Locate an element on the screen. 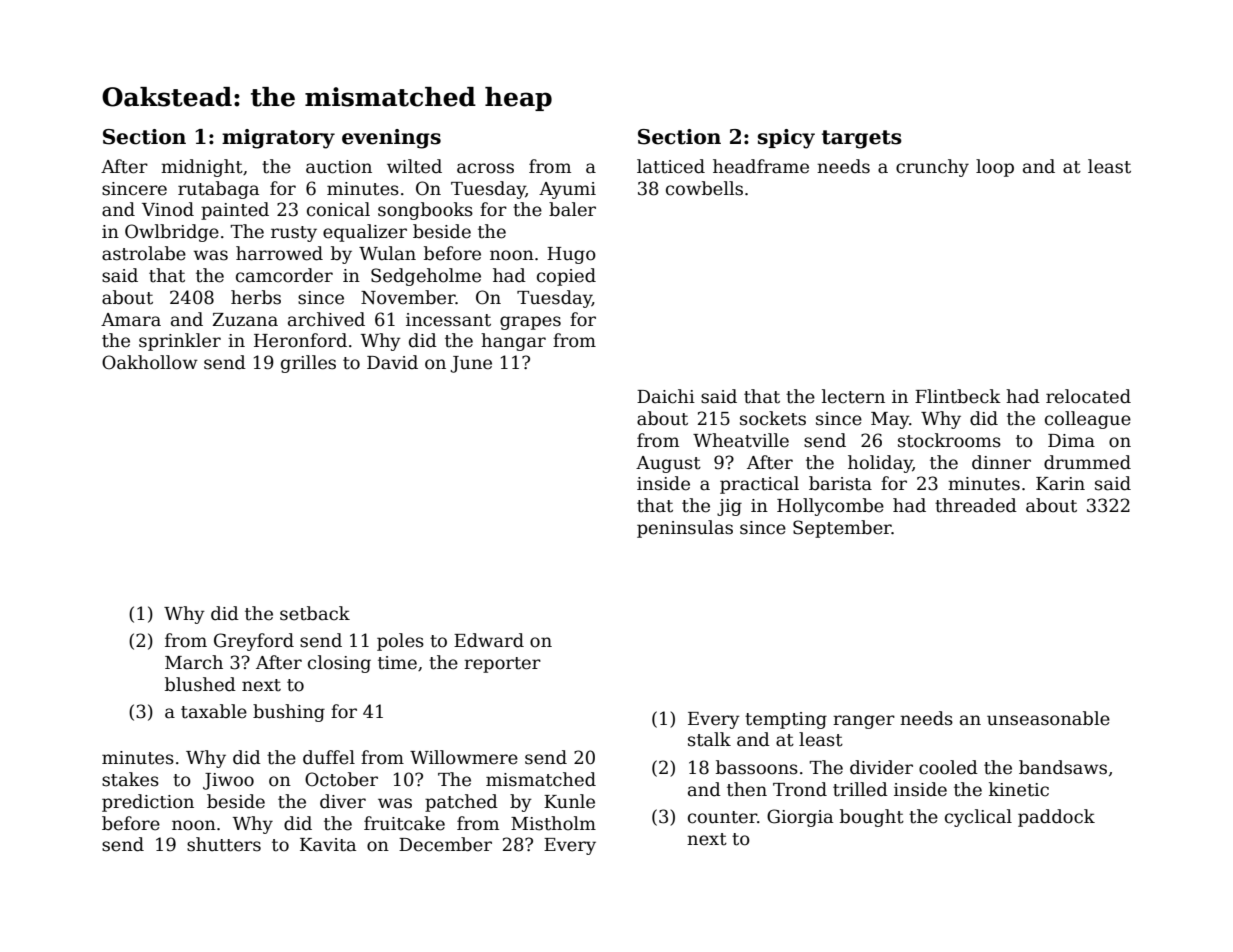  prediction is located at coordinates (148, 803).
